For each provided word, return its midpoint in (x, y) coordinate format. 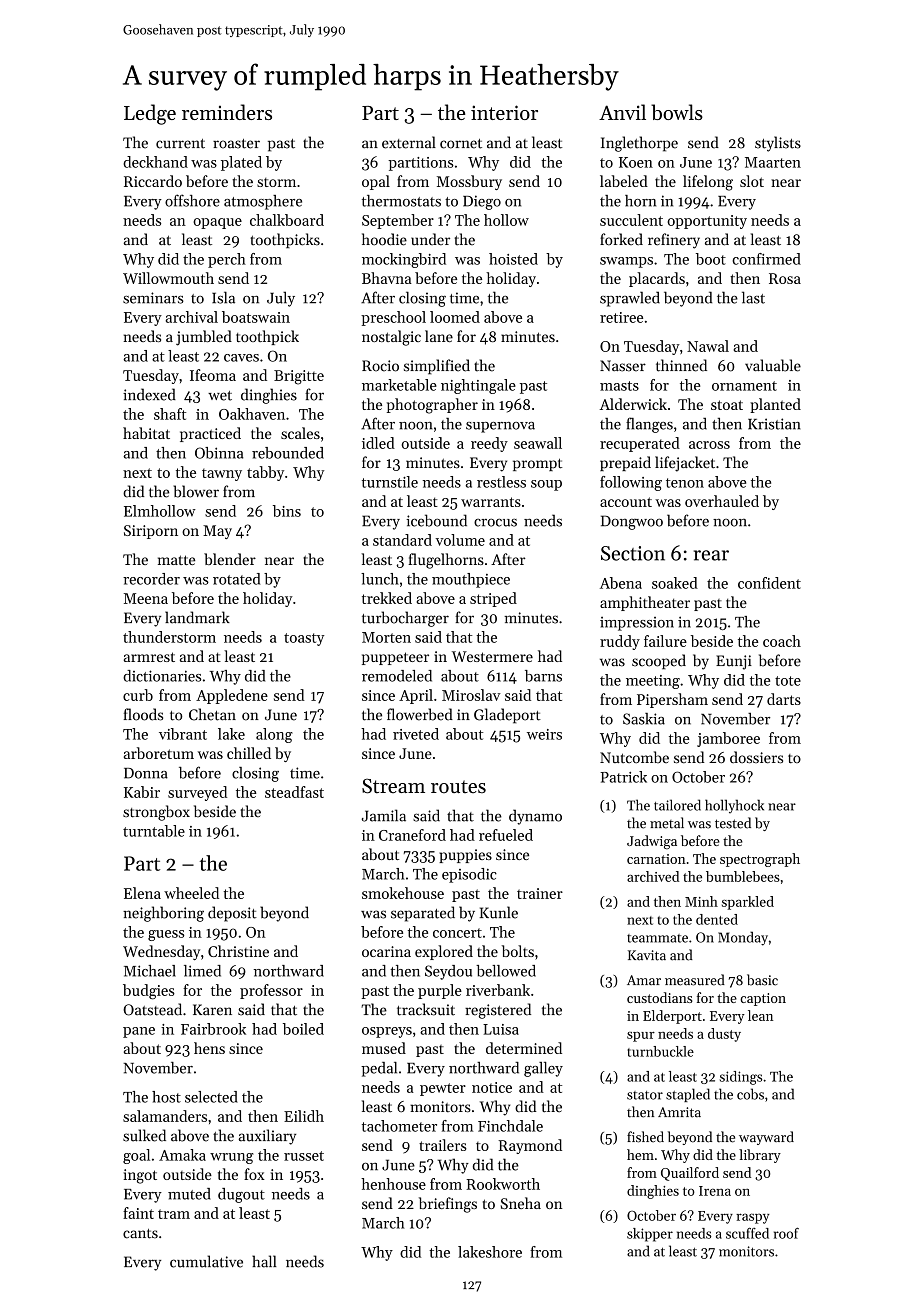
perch (227, 260)
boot (711, 259)
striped (493, 599)
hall (264, 1261)
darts (784, 699)
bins (287, 511)
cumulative (206, 1261)
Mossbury (469, 182)
